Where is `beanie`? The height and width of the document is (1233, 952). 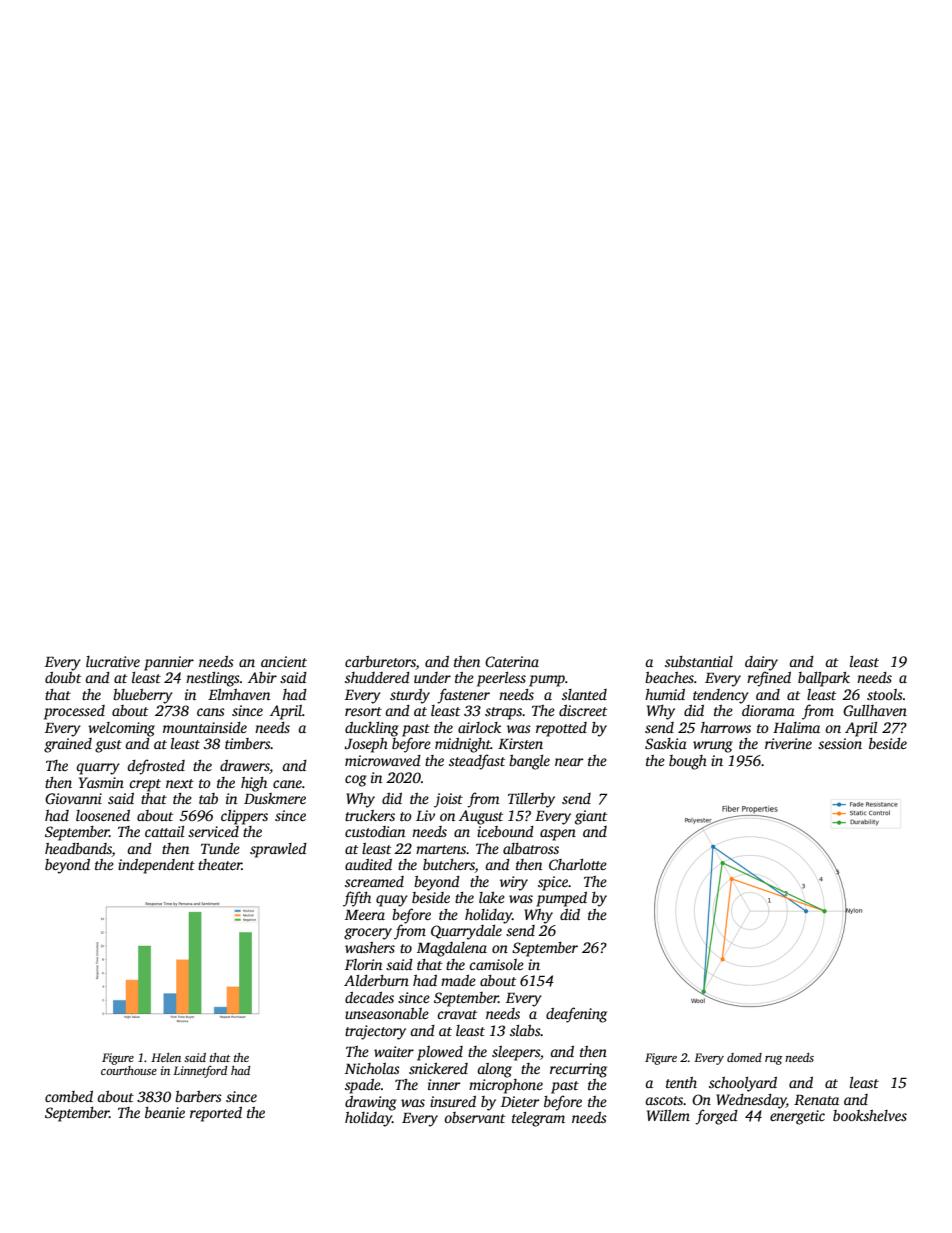
beanie is located at coordinates (165, 1112).
